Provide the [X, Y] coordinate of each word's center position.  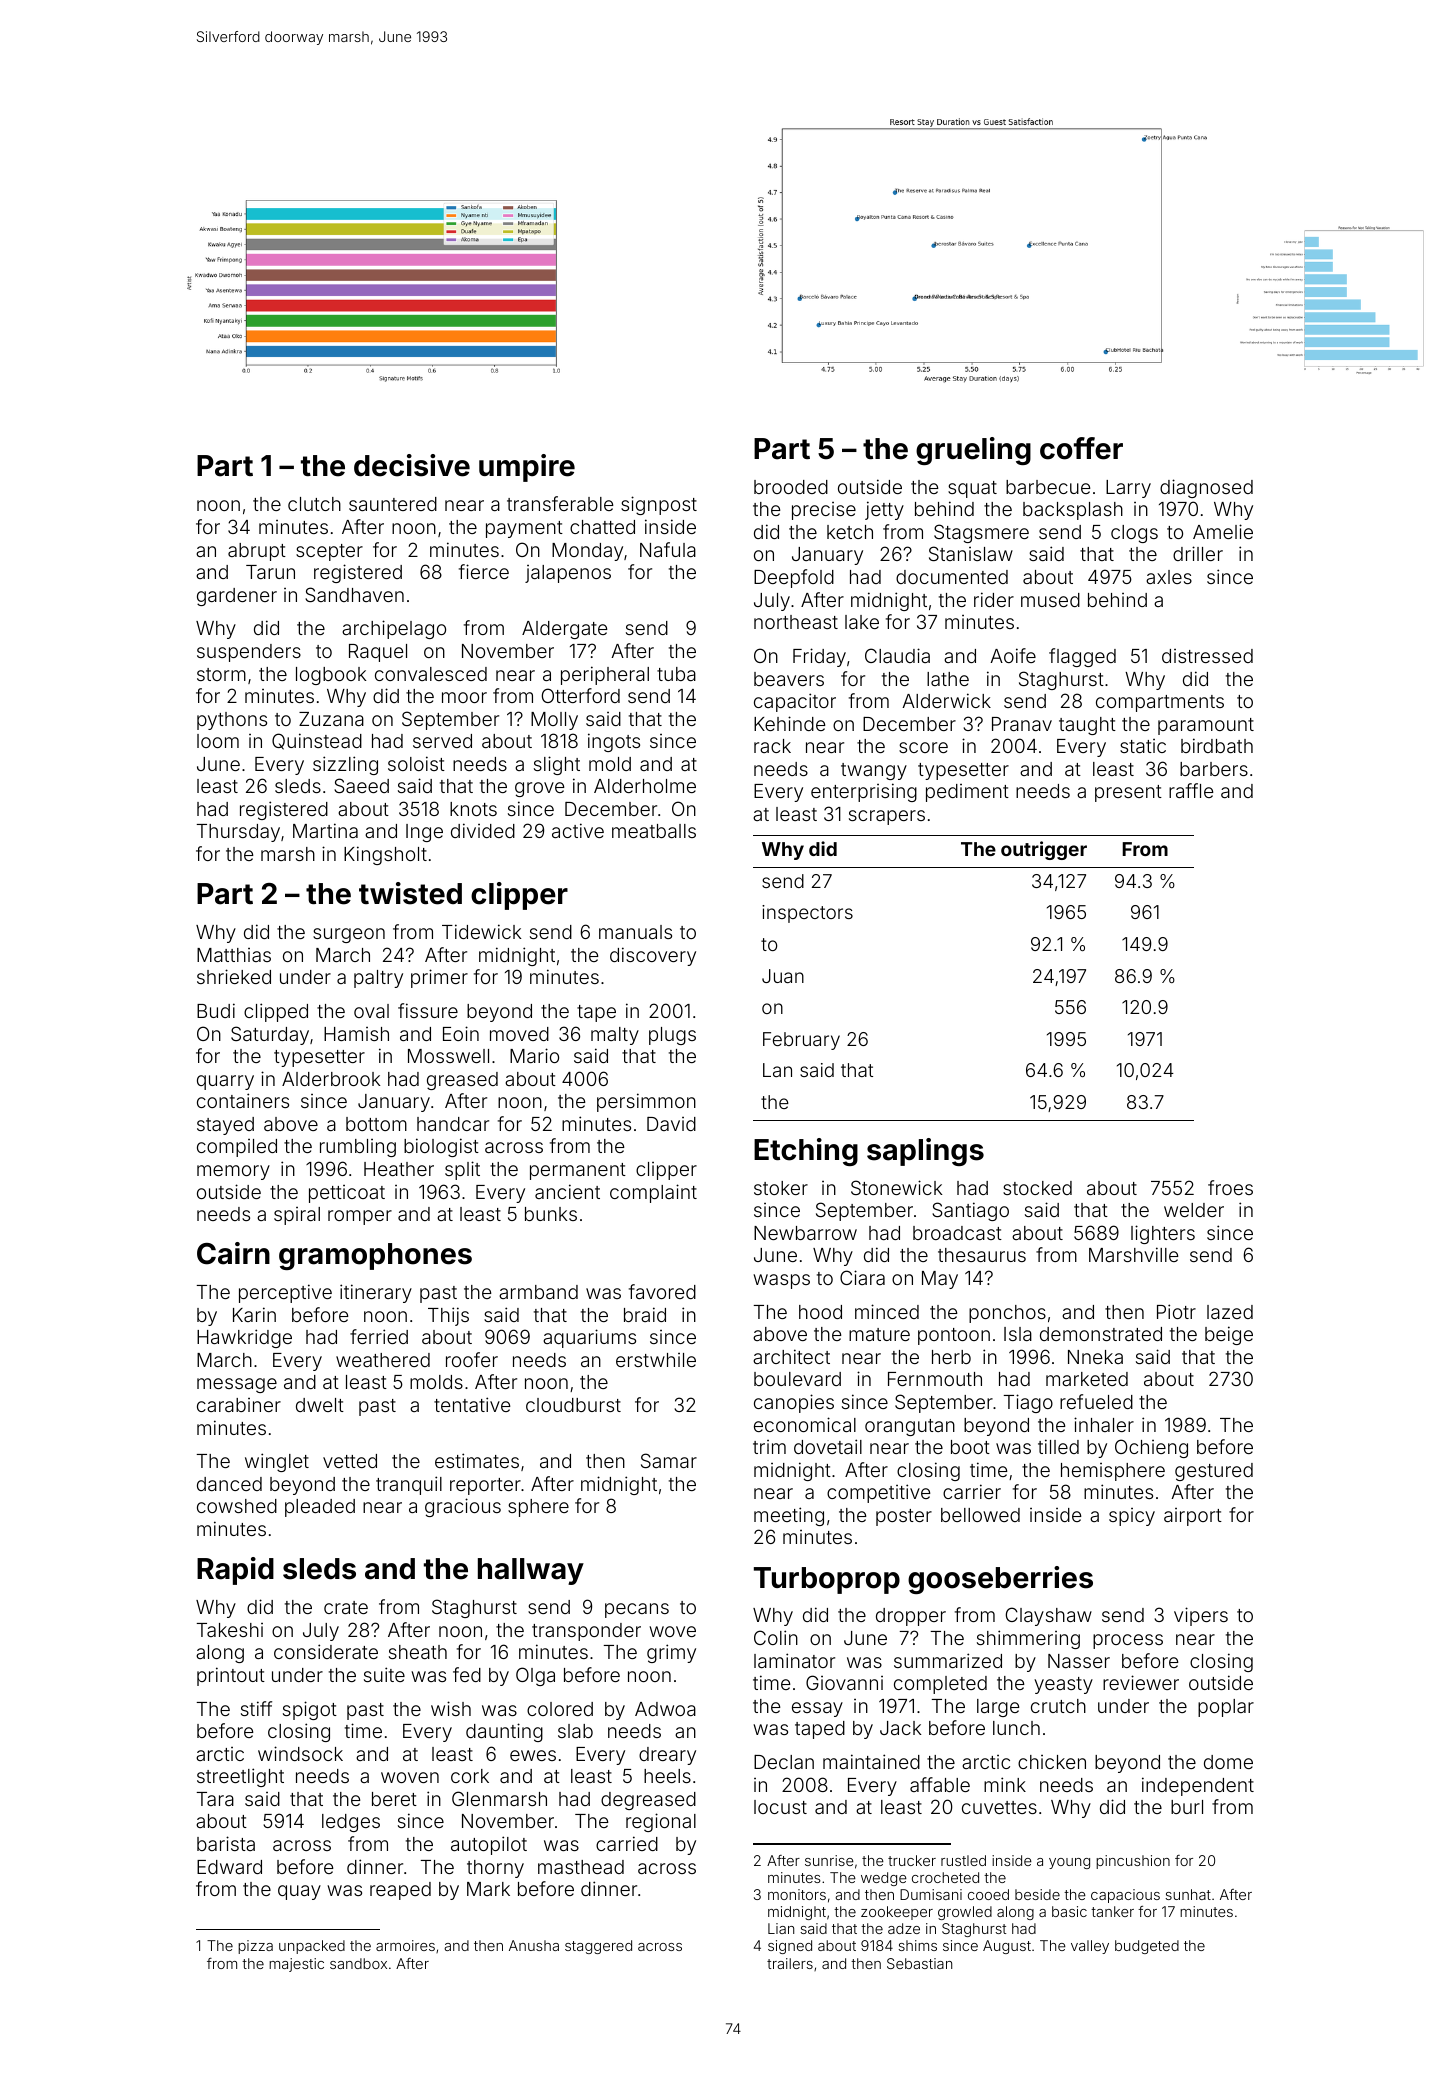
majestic [296, 1965]
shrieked [234, 976]
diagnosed [1206, 488]
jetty [884, 510]
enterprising [864, 792]
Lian [781, 1928]
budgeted [1147, 1947]
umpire [527, 468]
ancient [567, 1191]
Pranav [1022, 724]
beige [1229, 1335]
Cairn [233, 1253]
